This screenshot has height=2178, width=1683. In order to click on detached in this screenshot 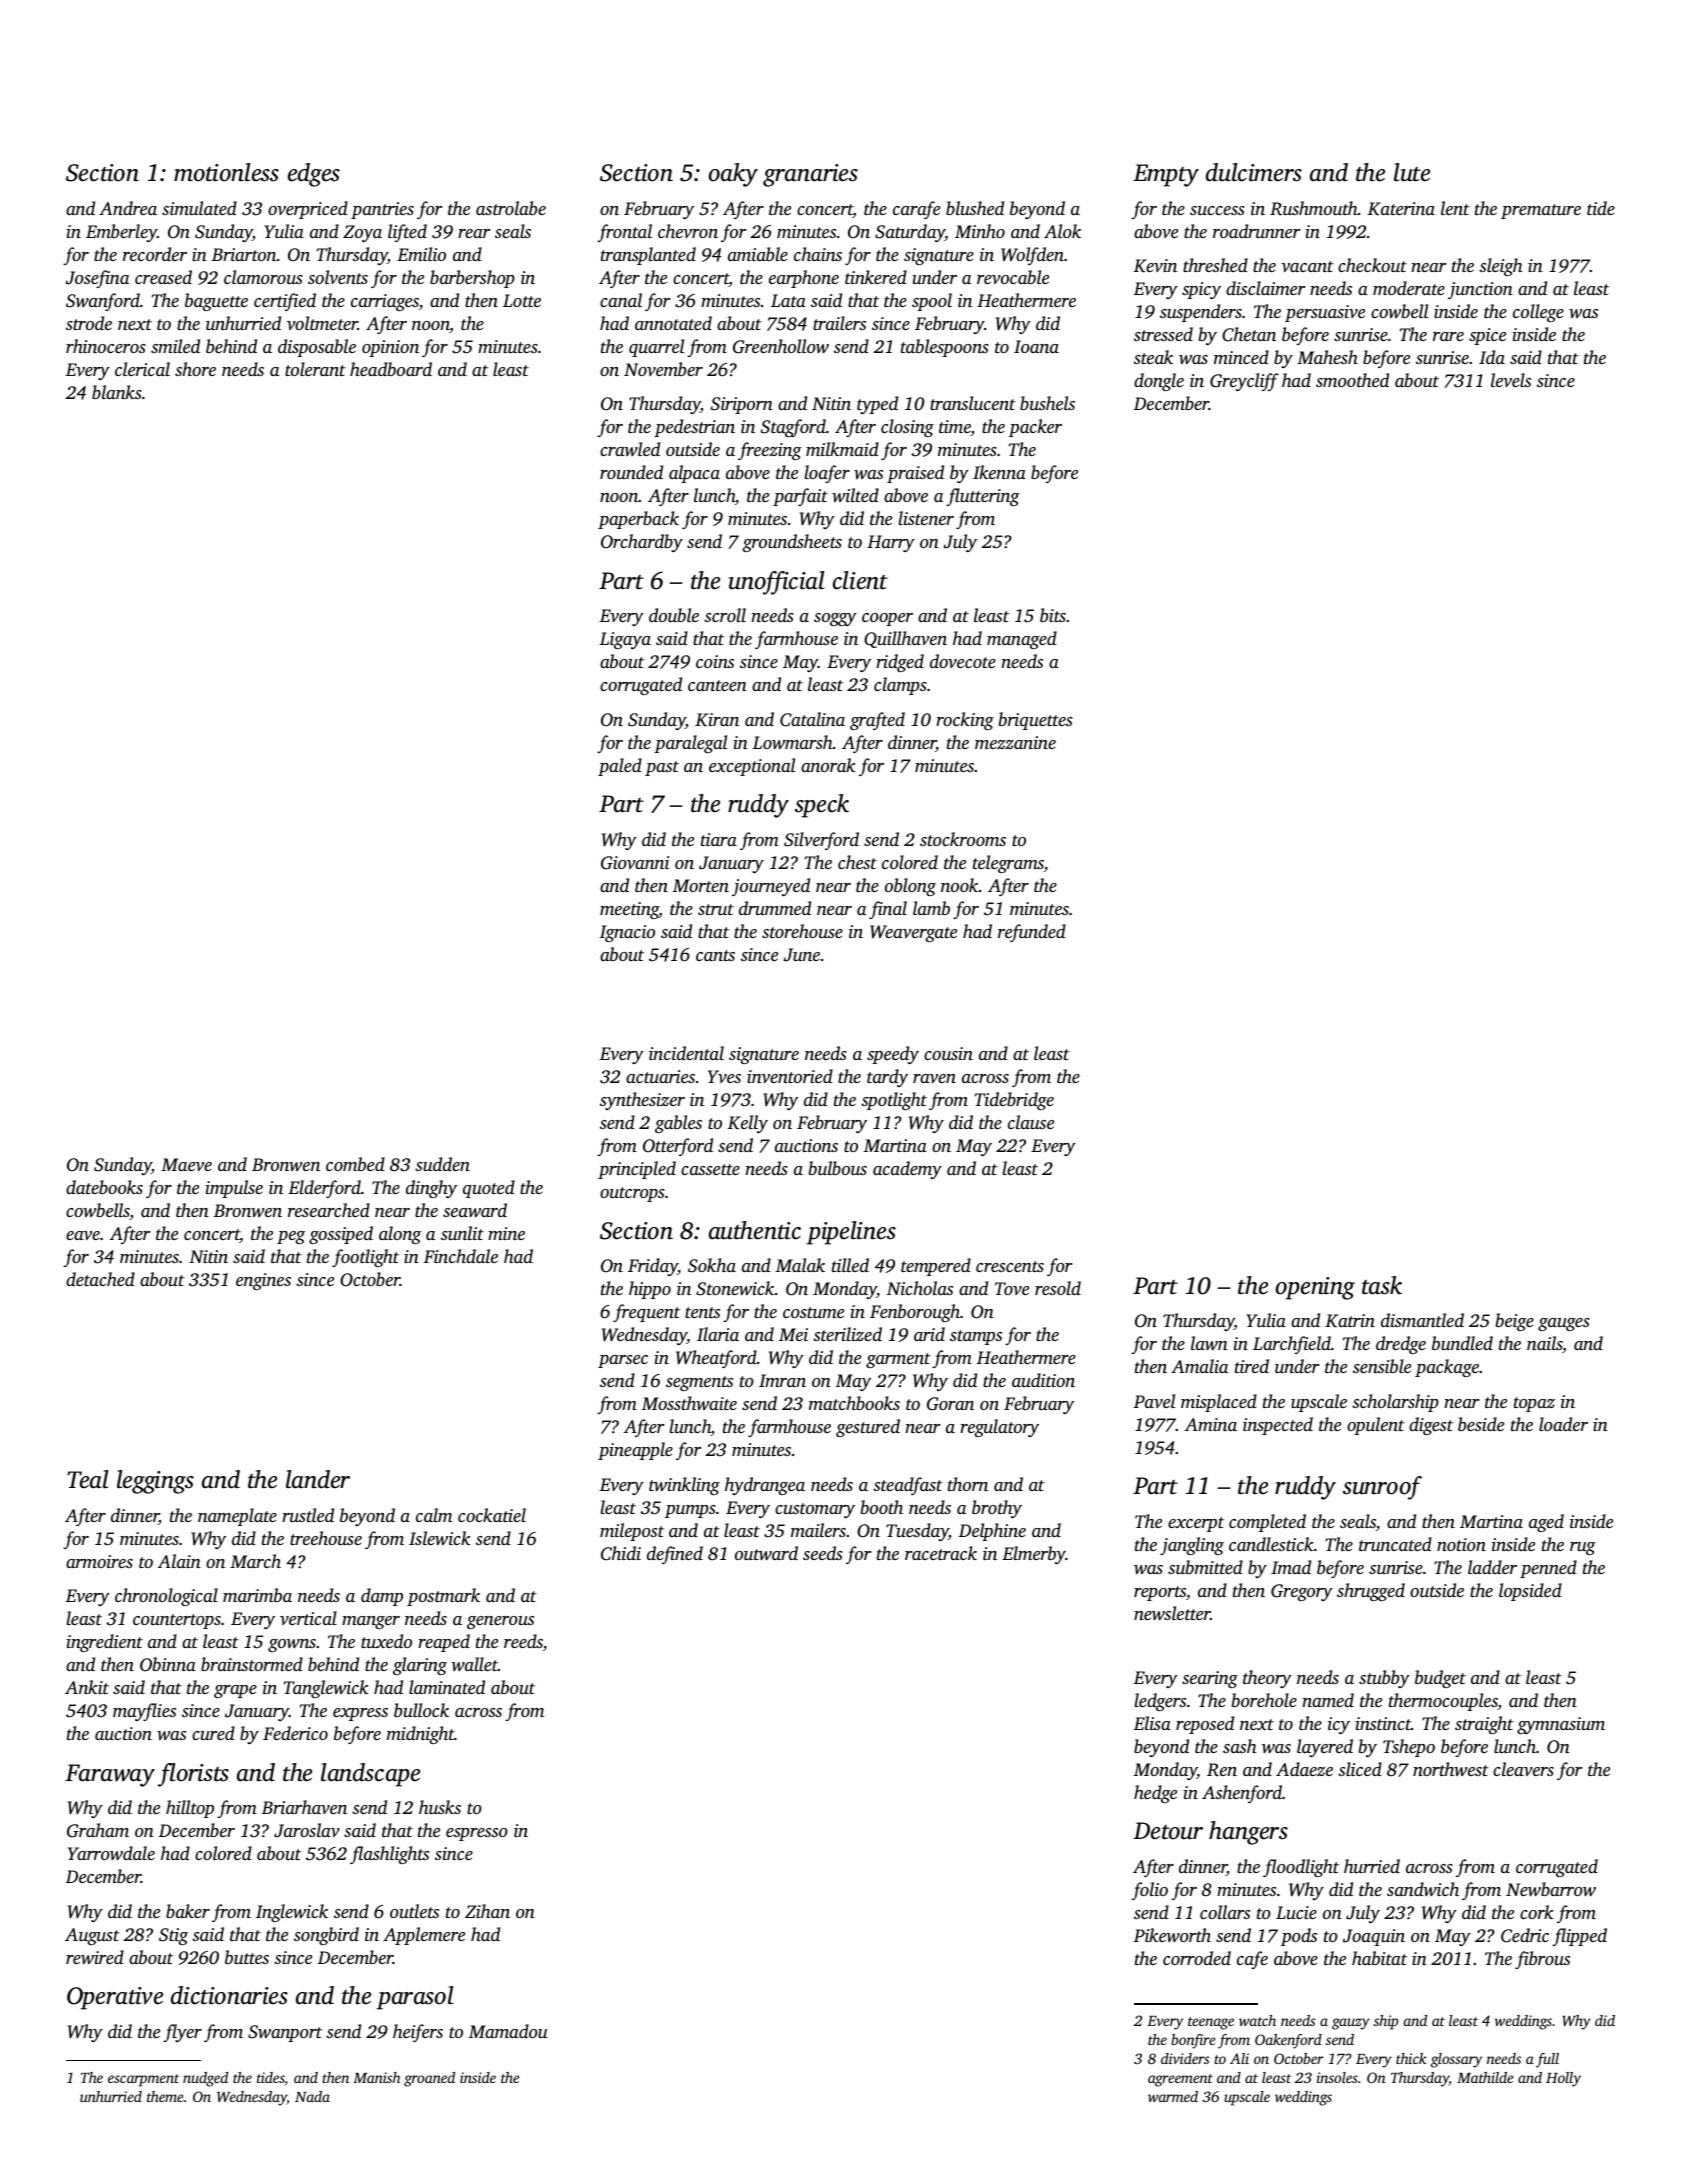, I will do `click(100, 1279)`.
